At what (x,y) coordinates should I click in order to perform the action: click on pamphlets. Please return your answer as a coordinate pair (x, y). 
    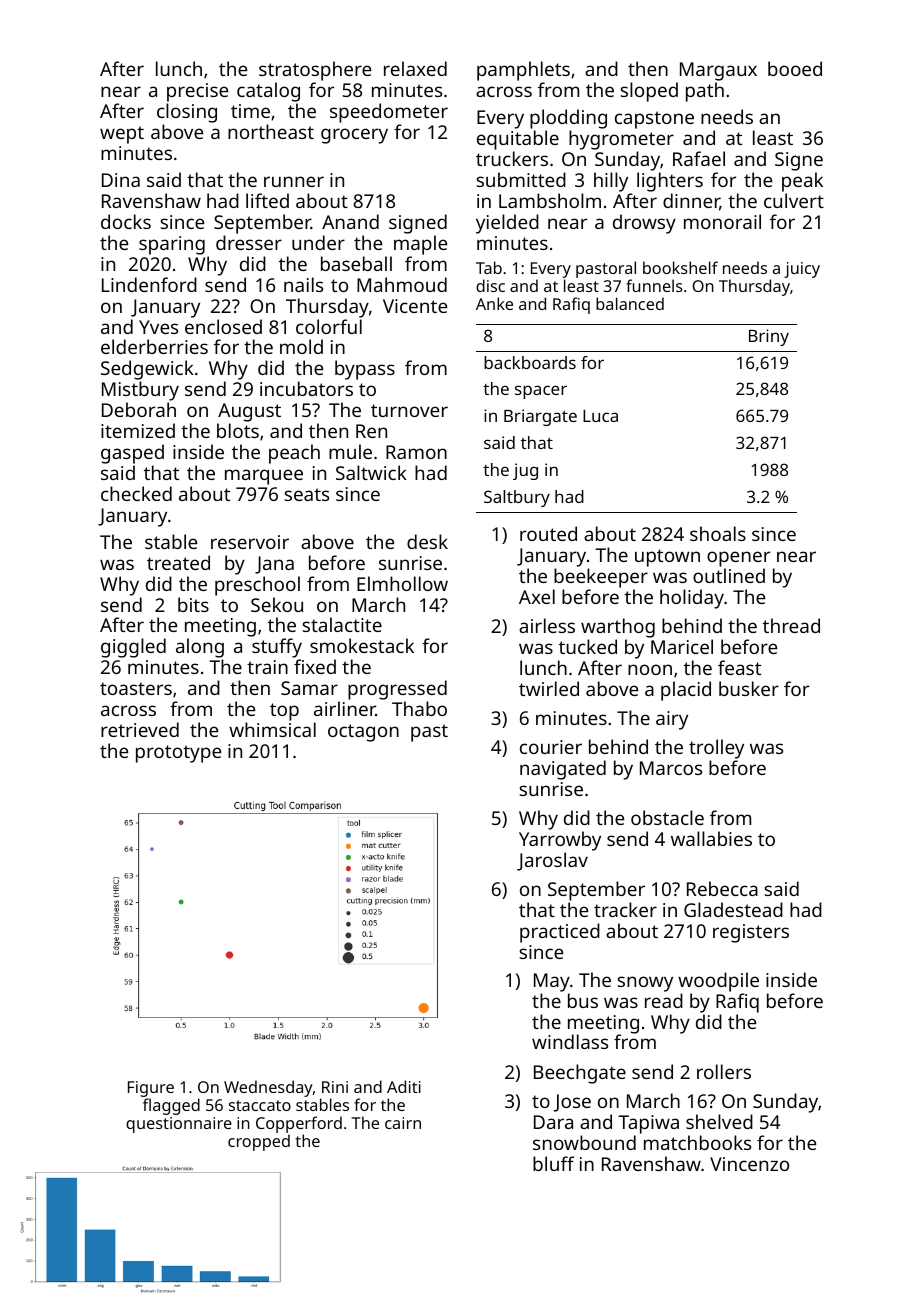
    Looking at the image, I should click on (523, 71).
